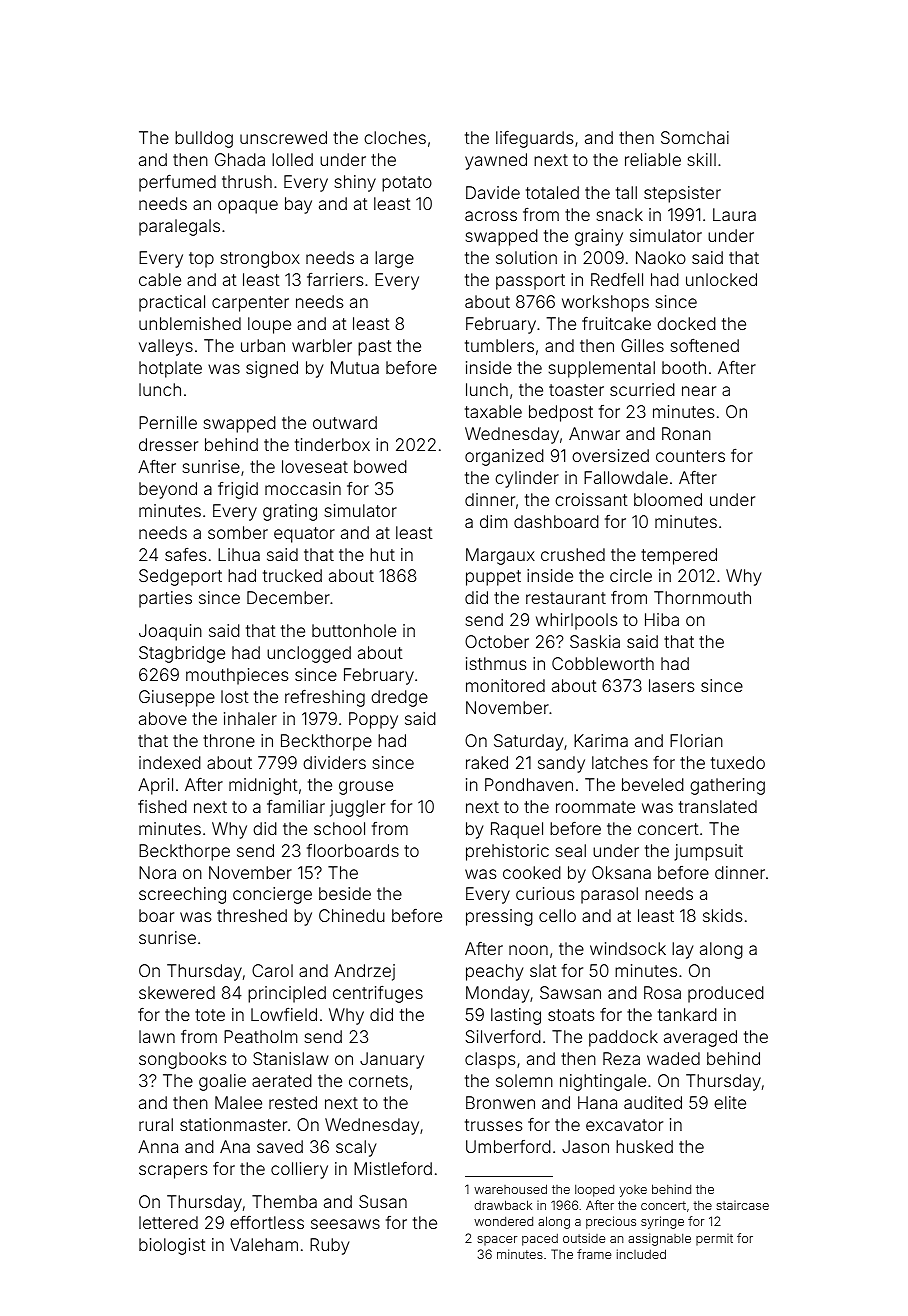 This screenshot has height=1316, width=908. Describe the element at coordinates (282, 1080) in the screenshot. I see `aerated` at that location.
